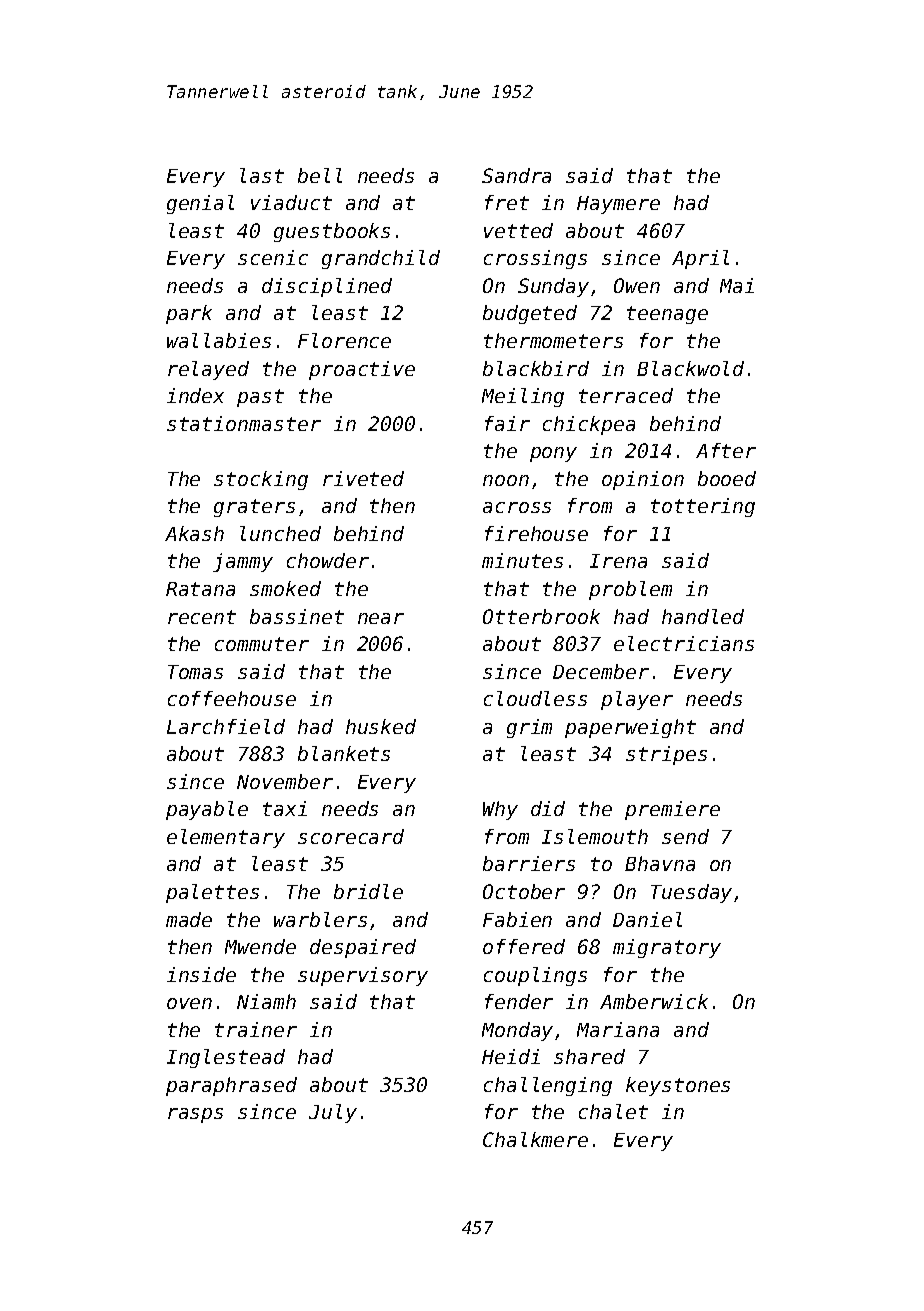  Describe the element at coordinates (517, 507) in the image. I see `across` at that location.
